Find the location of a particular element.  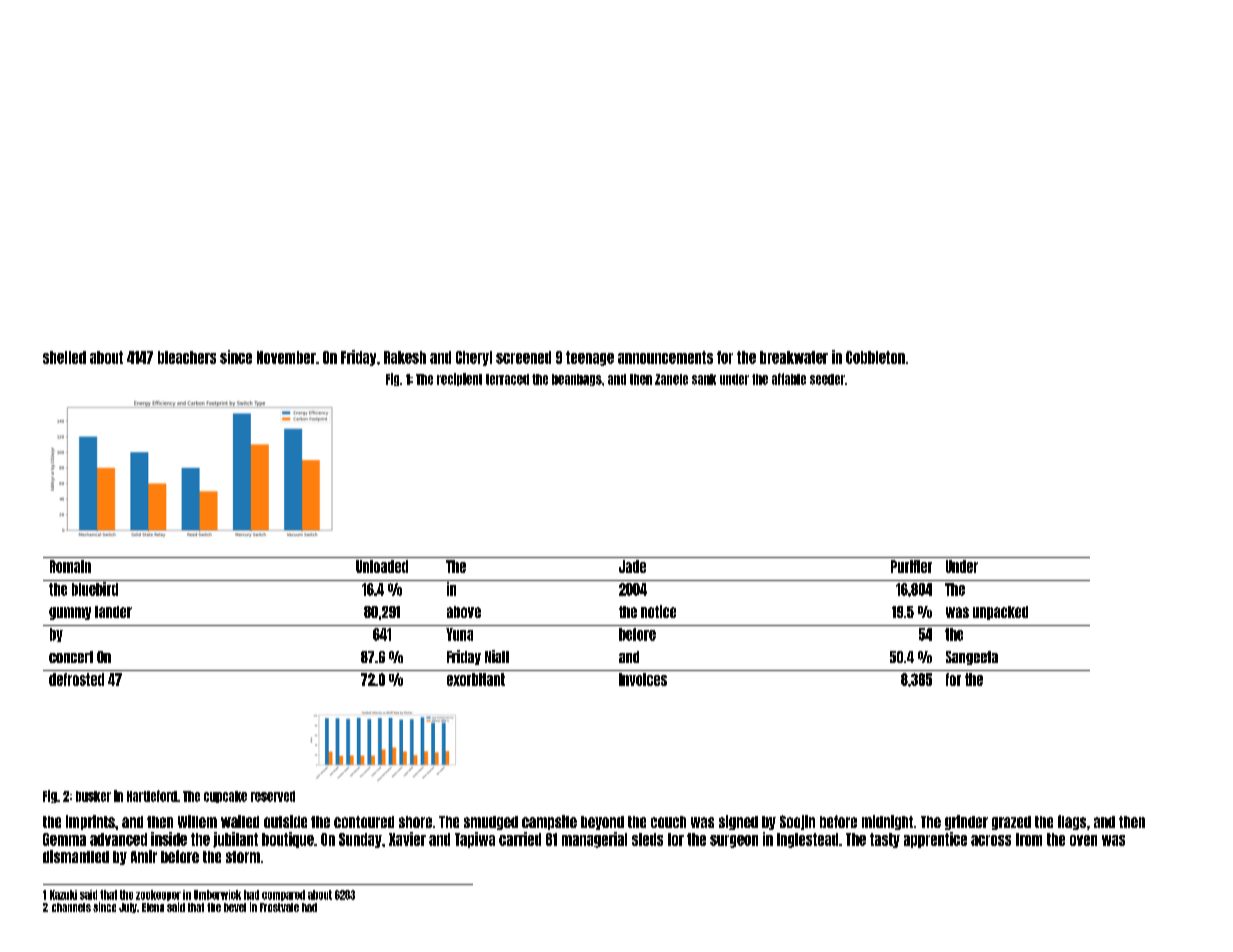

shelled is located at coordinates (64, 357).
